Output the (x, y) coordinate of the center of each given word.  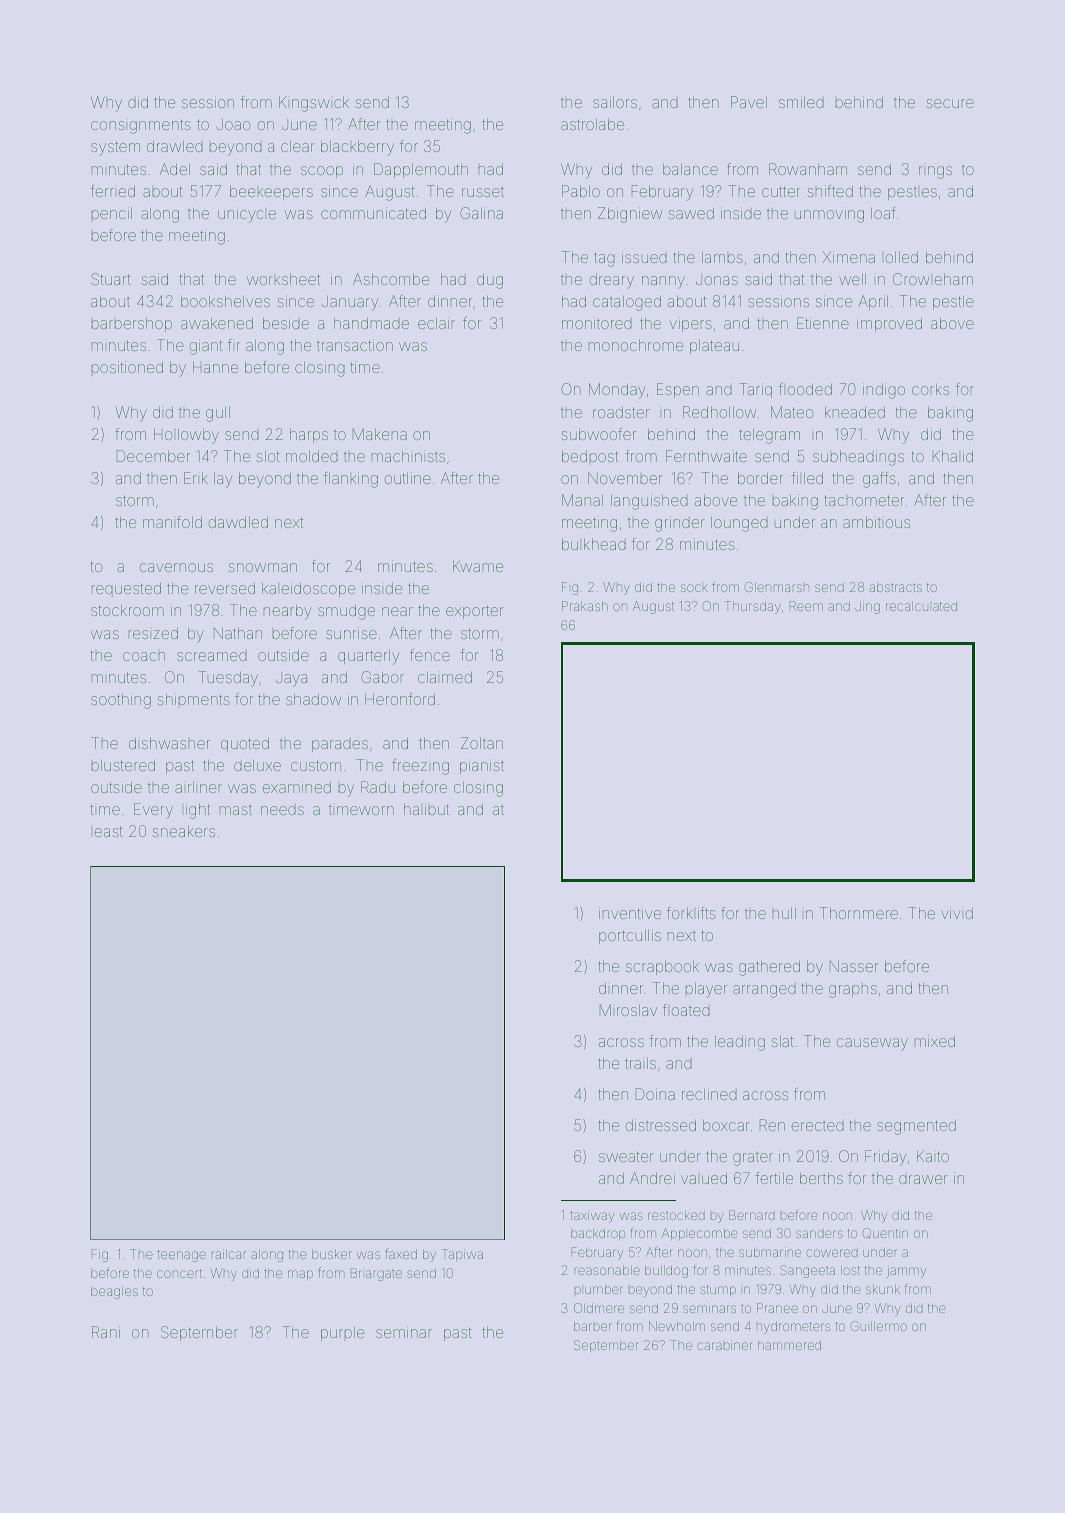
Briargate (376, 1274)
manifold (172, 522)
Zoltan (482, 743)
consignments (141, 126)
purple (342, 1334)
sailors (615, 102)
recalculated (921, 606)
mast (236, 810)
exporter (475, 612)
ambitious (876, 522)
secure (950, 103)
